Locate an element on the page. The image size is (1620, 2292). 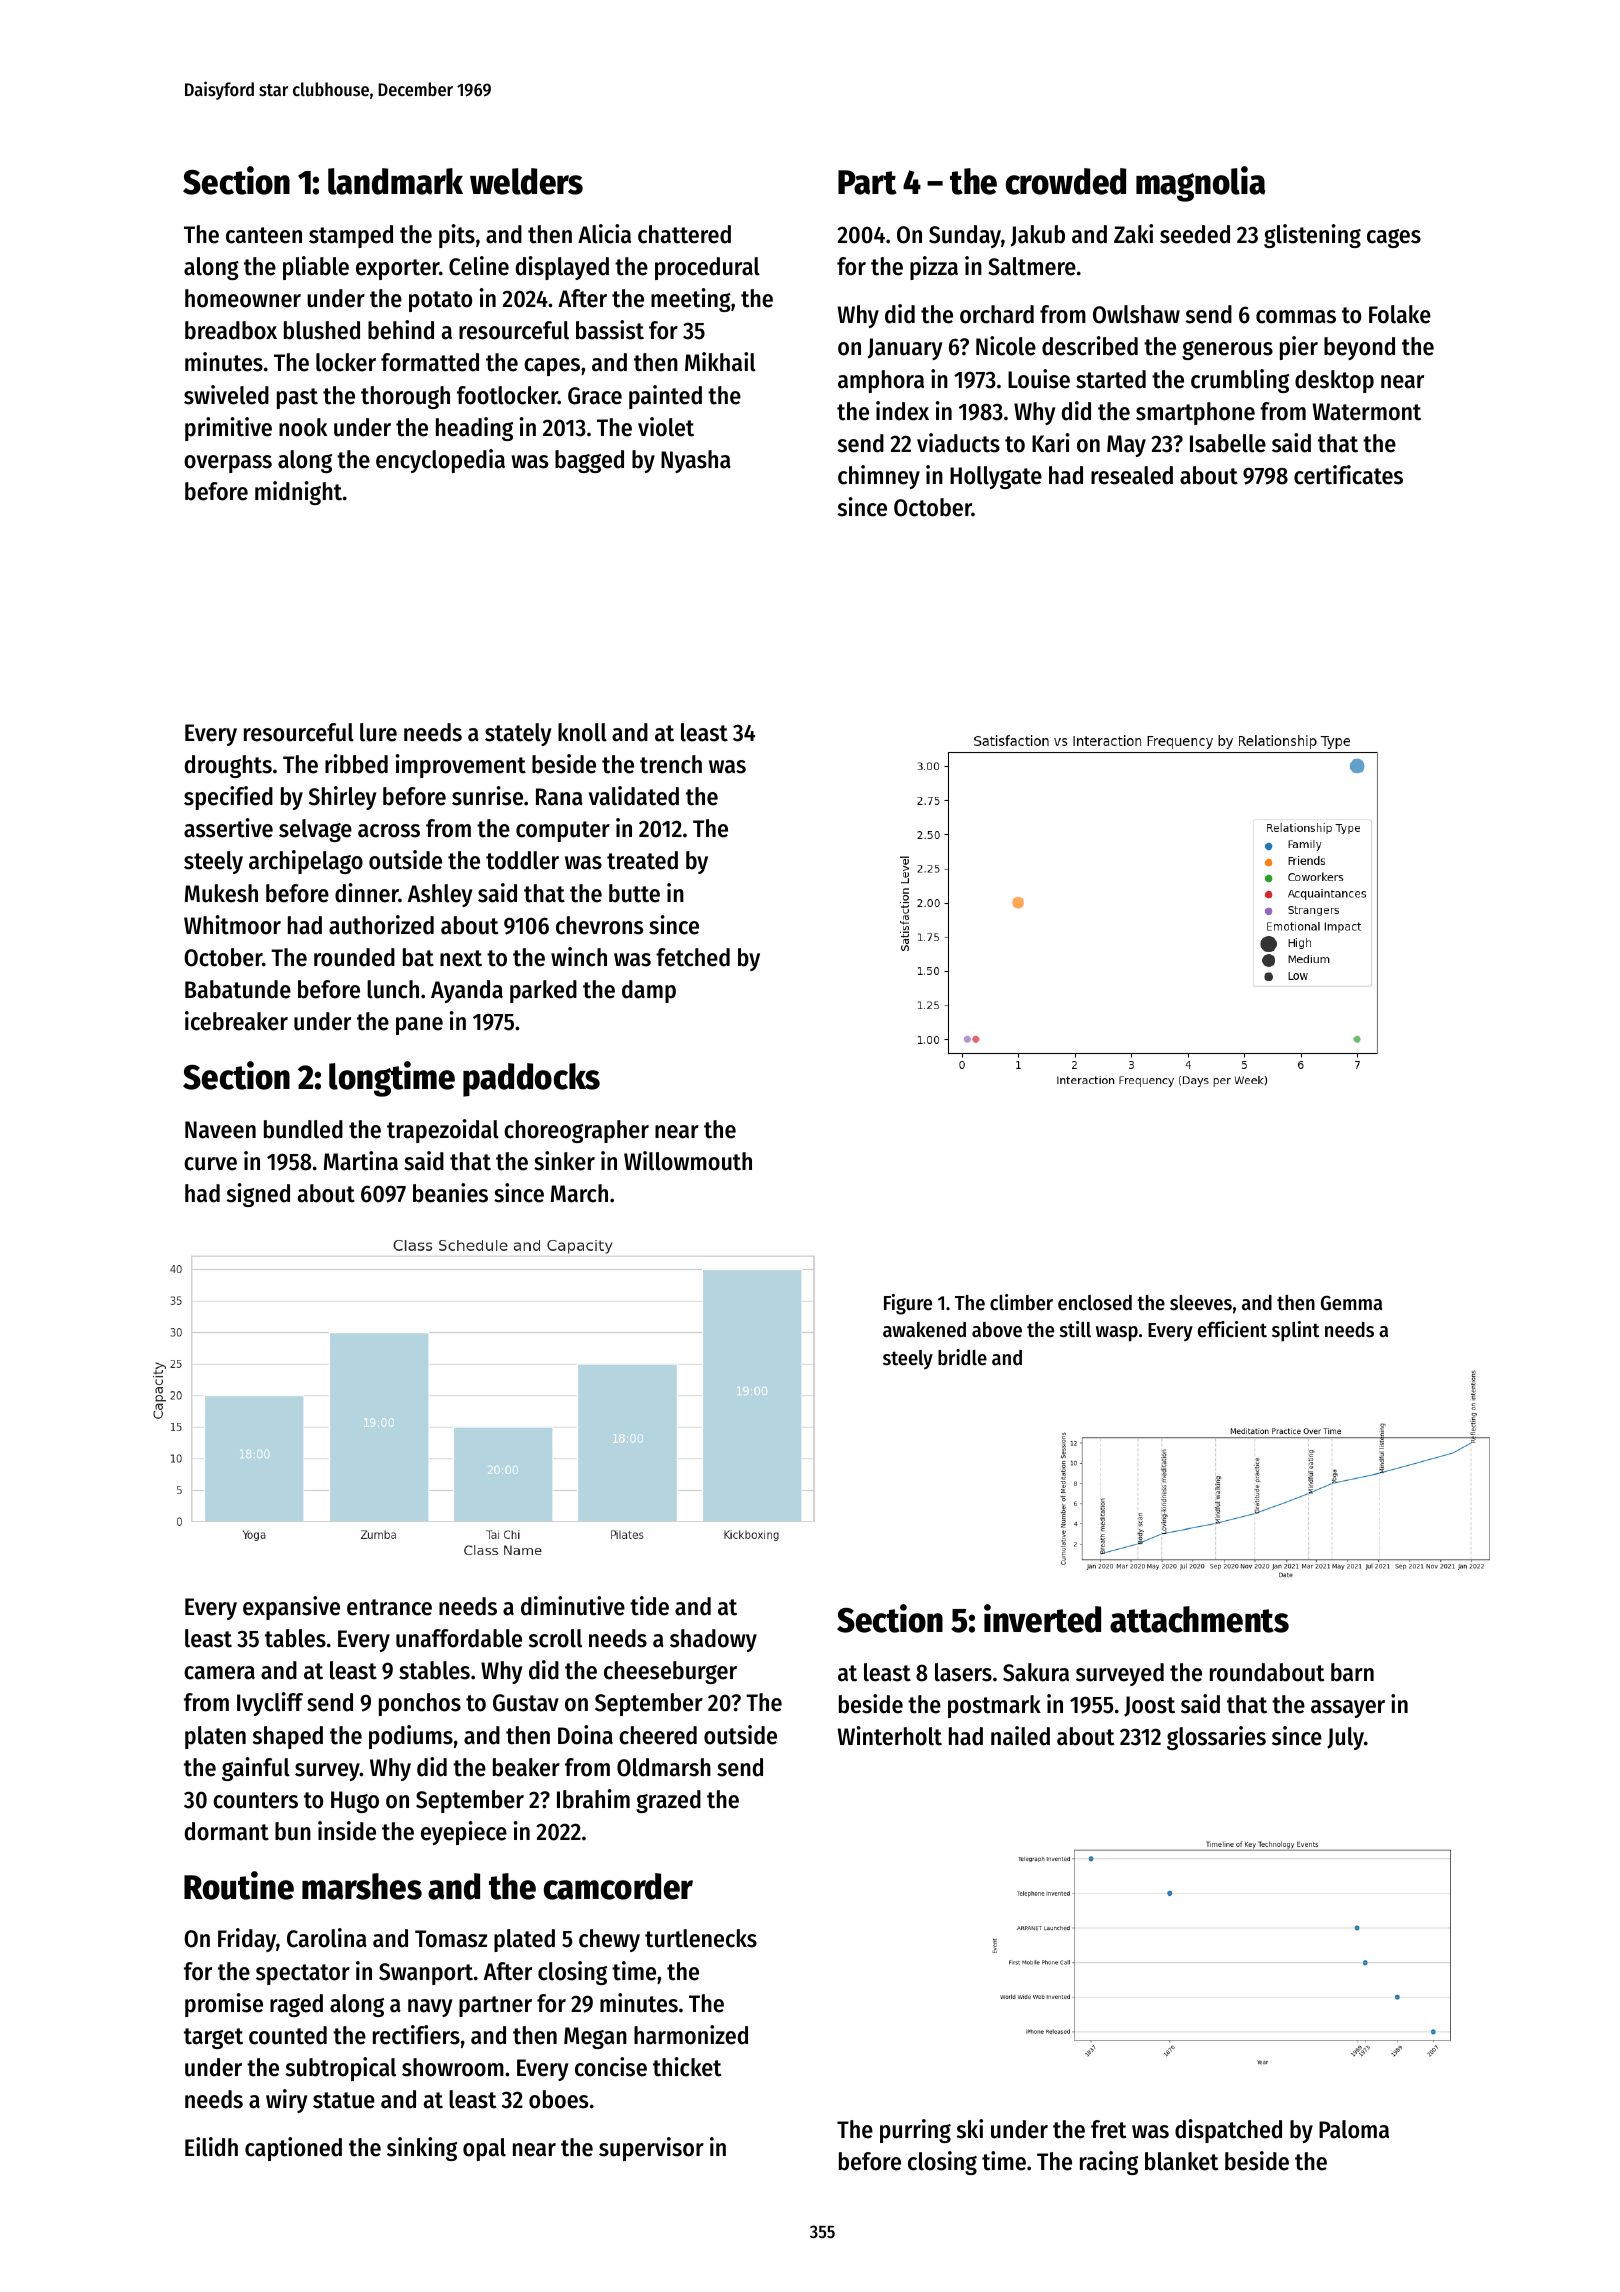
canteen is located at coordinates (264, 235).
